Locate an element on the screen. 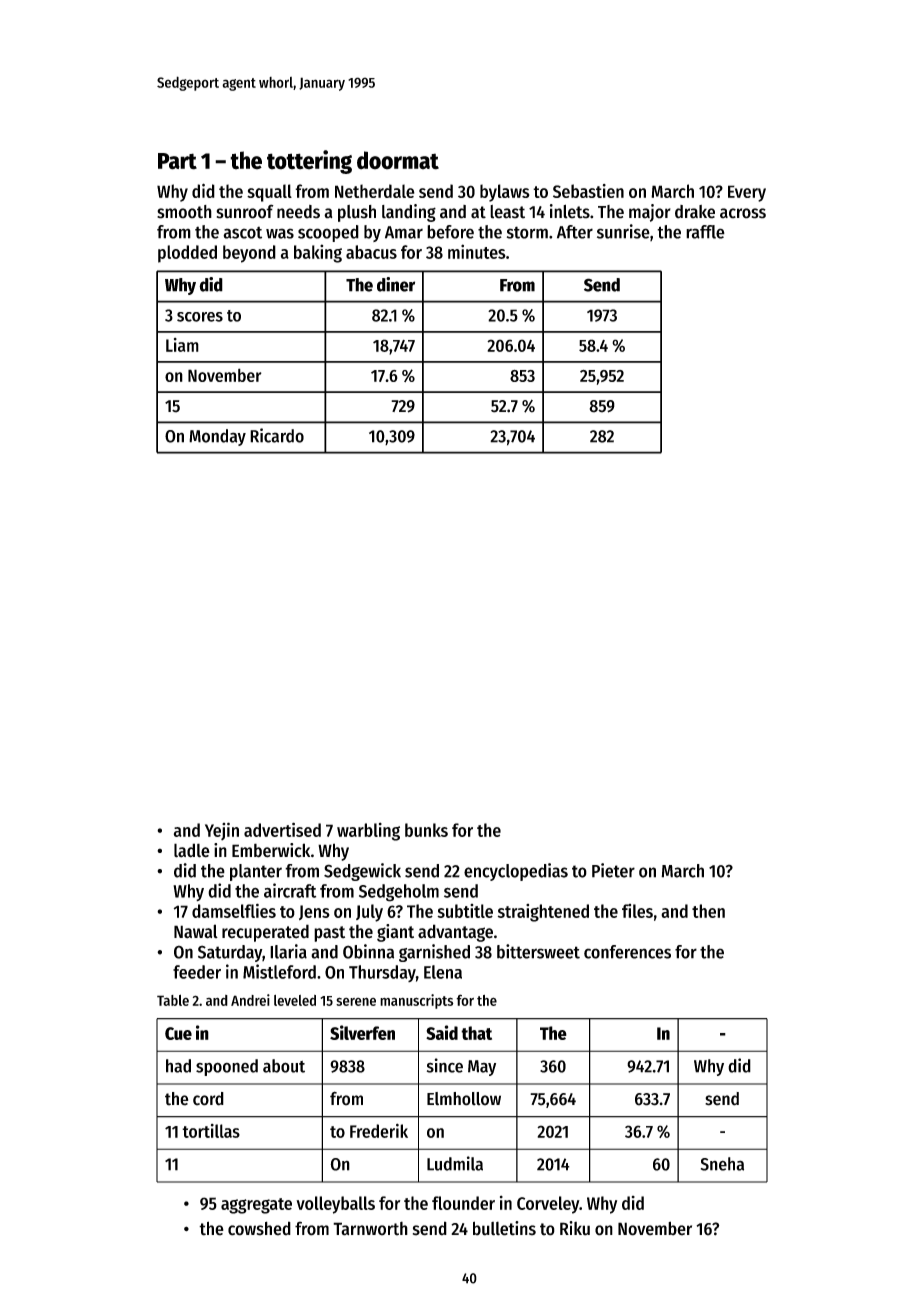 Image resolution: width=924 pixels, height=1311 pixels. minutes is located at coordinates (477, 251).
